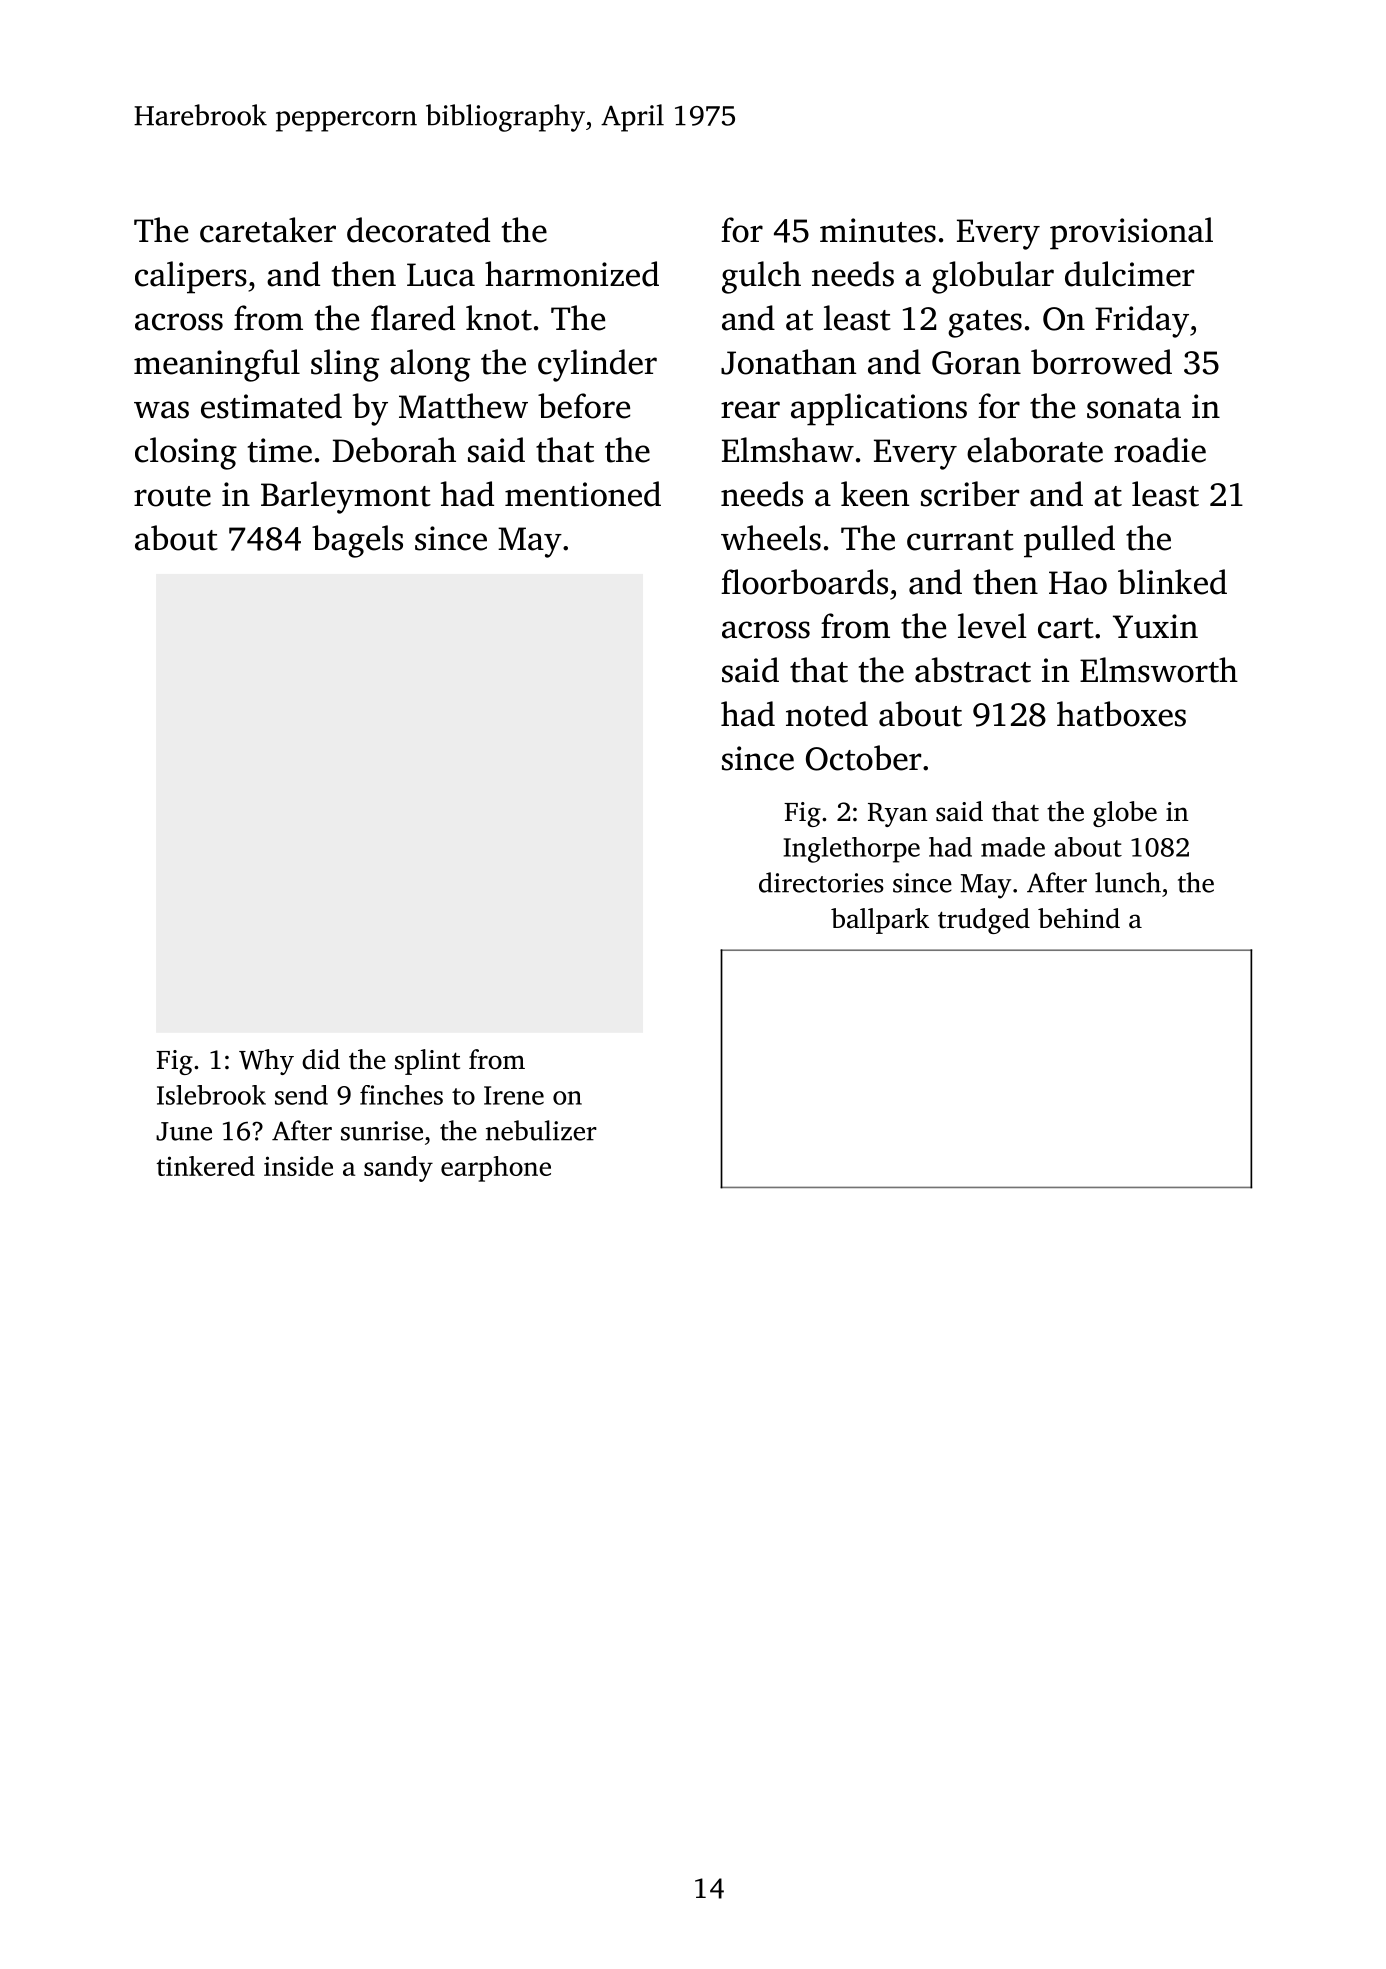 The image size is (1386, 1969). I want to click on level, so click(992, 626).
